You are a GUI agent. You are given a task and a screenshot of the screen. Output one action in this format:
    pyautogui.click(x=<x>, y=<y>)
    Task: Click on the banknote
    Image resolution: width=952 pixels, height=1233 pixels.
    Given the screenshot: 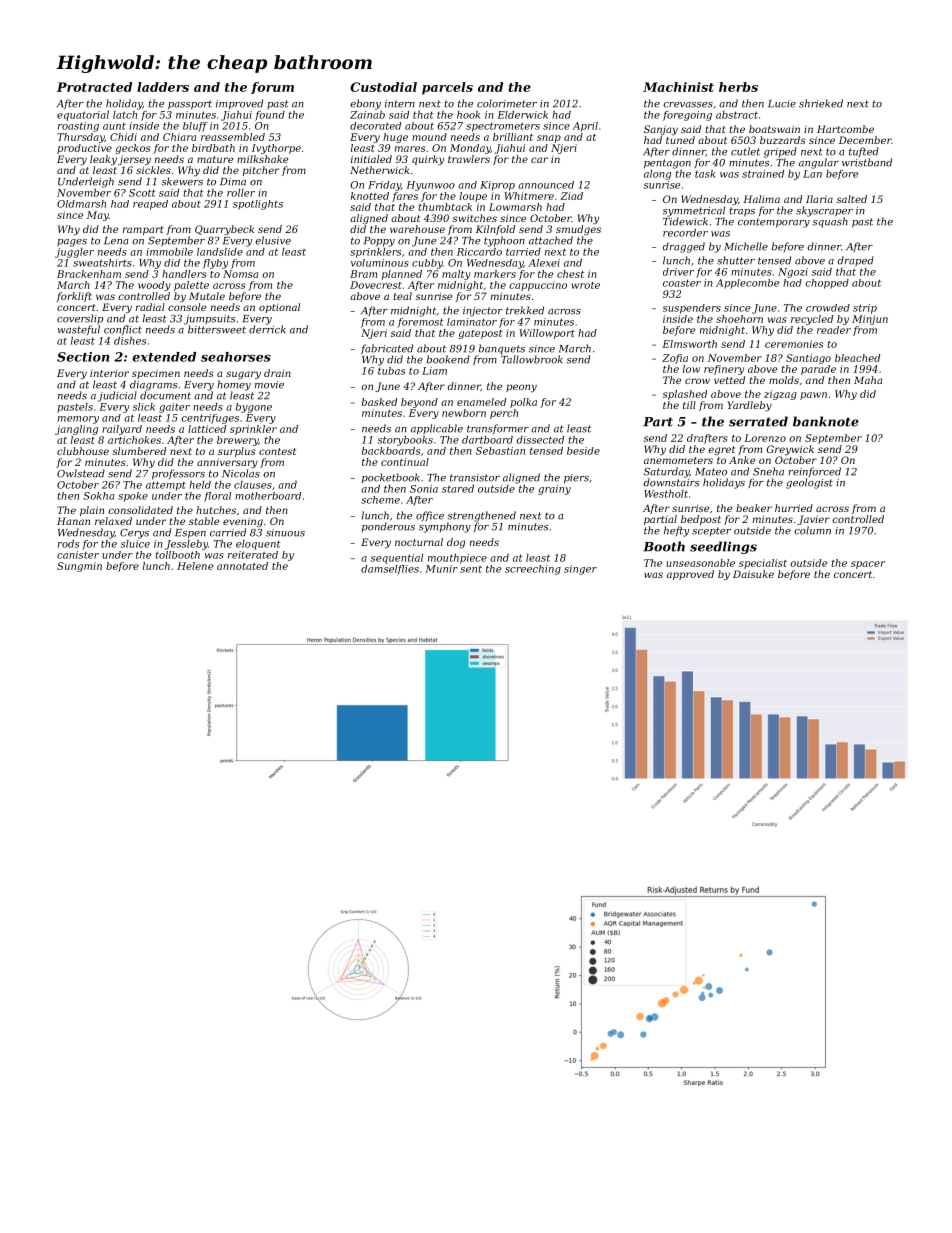 What is the action you would take?
    pyautogui.click(x=826, y=421)
